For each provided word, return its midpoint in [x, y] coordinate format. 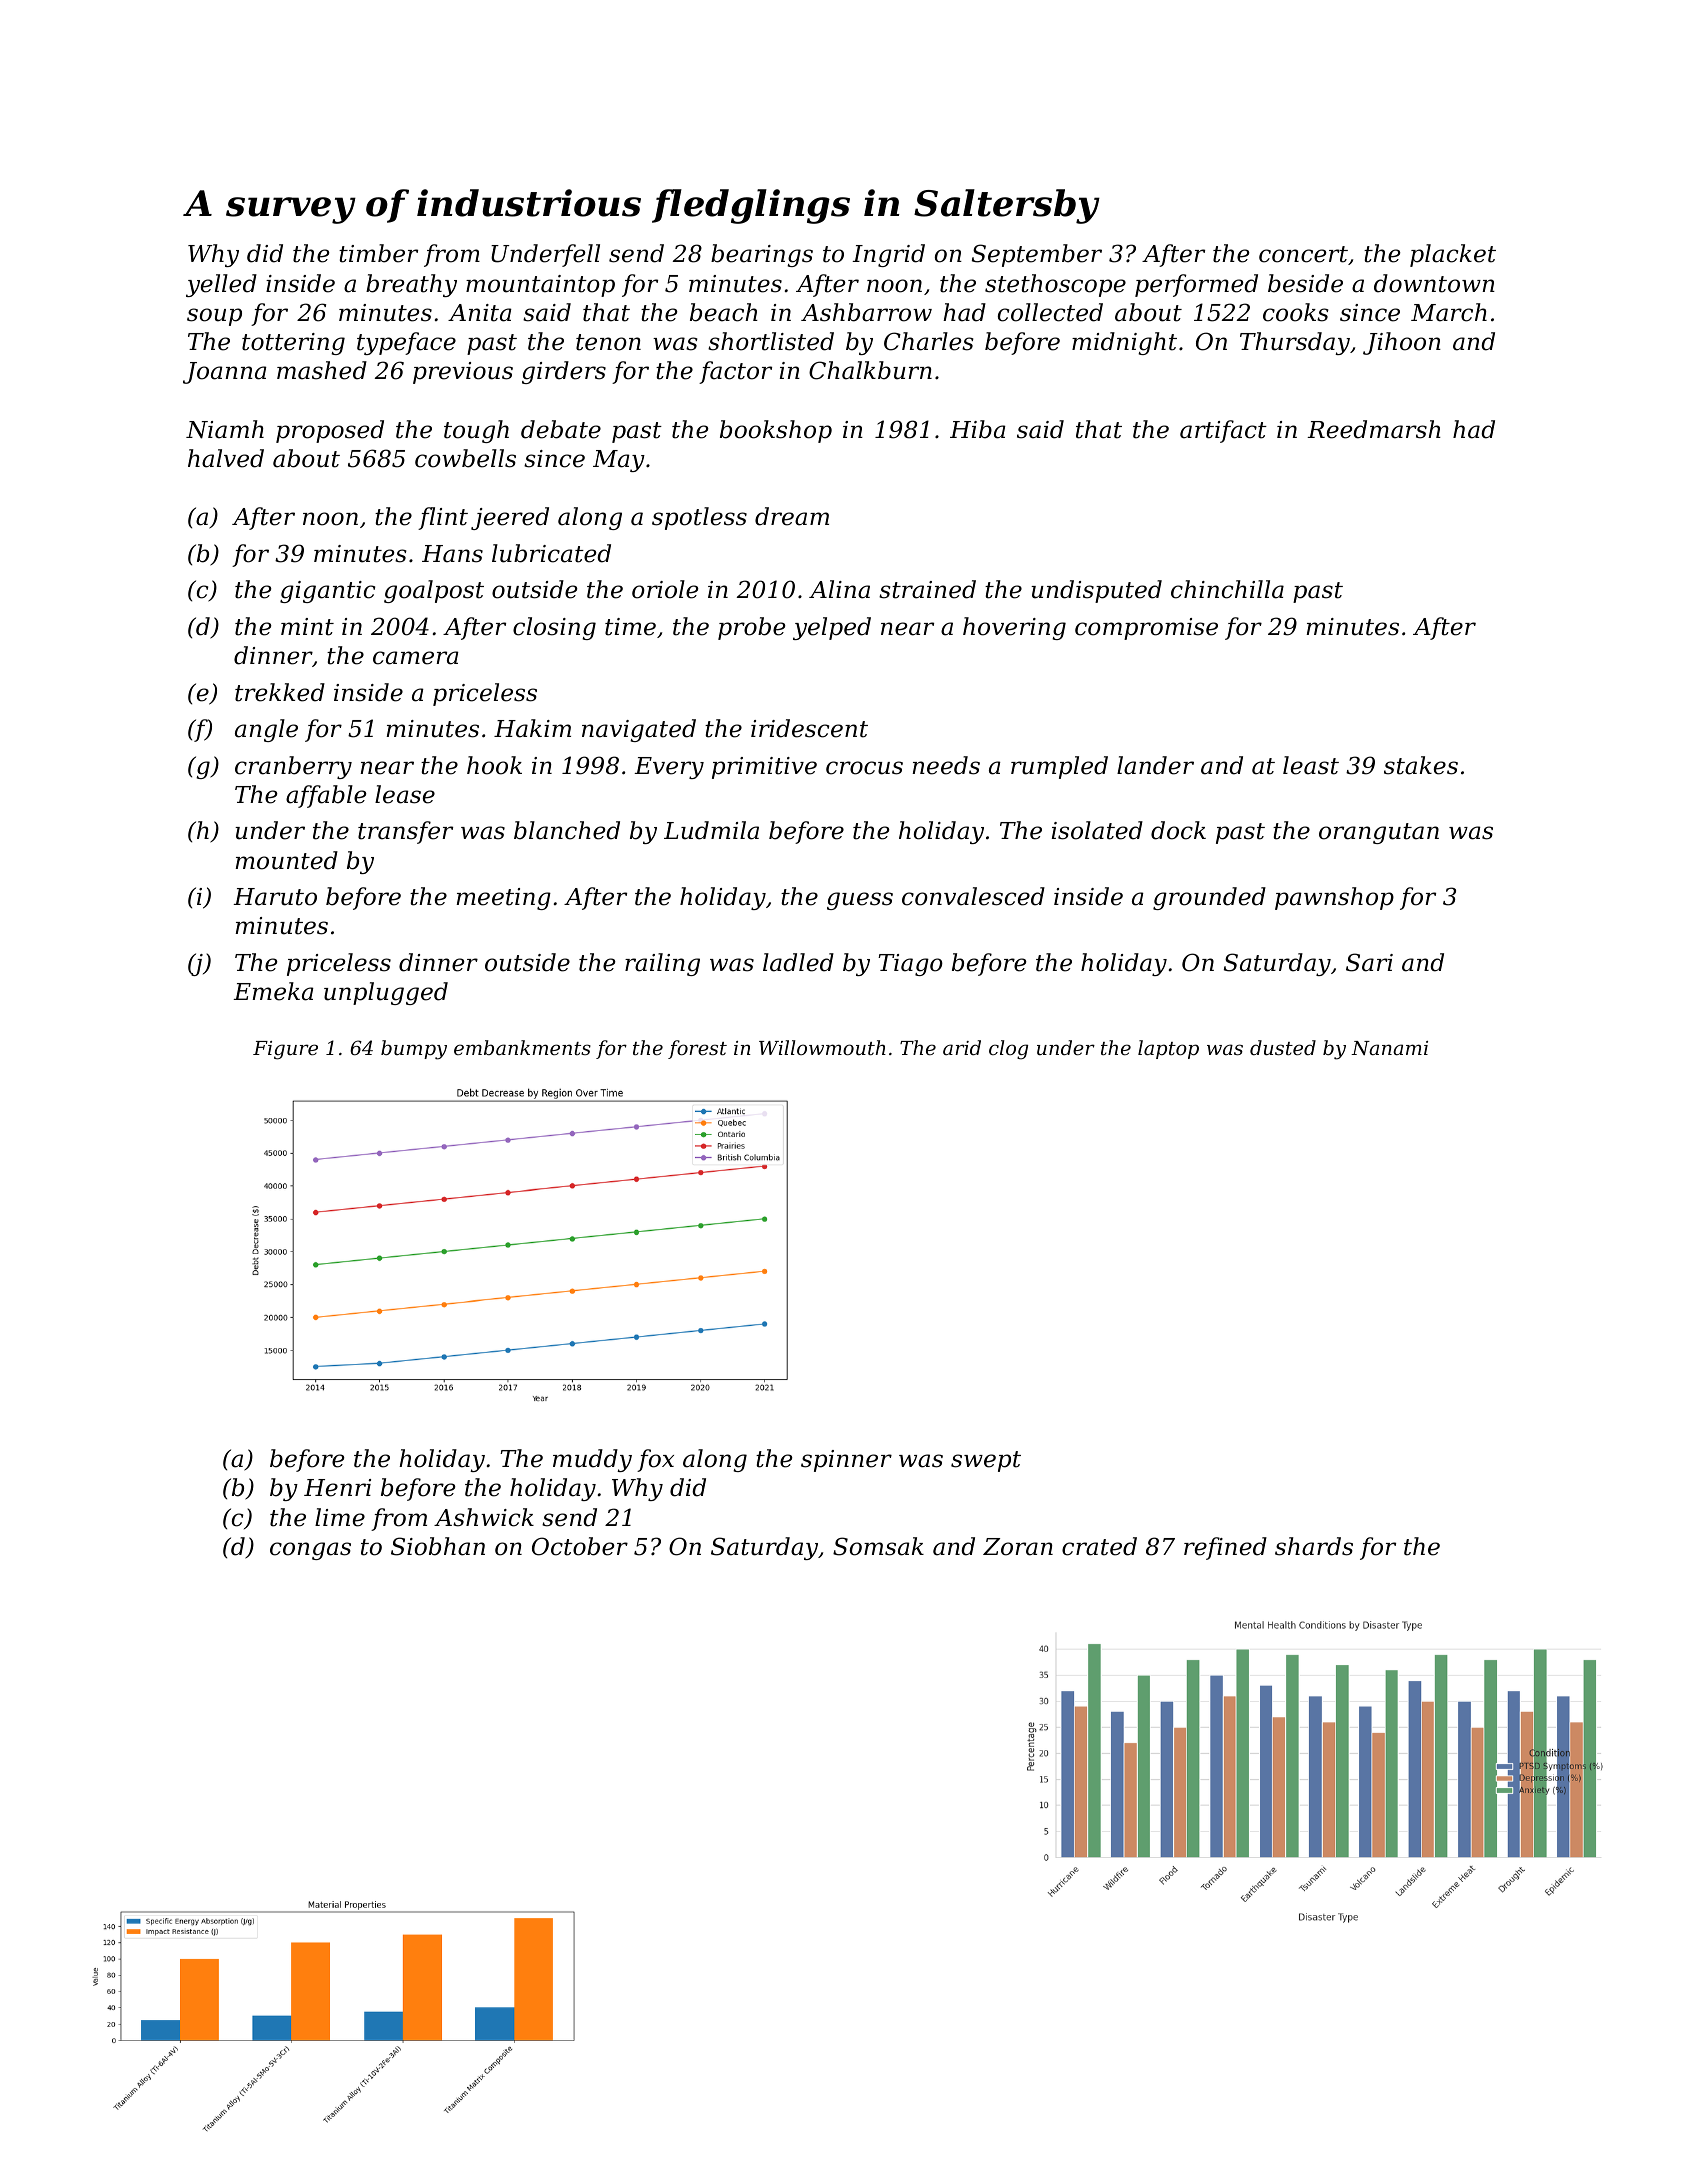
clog [1008, 1050]
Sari [1369, 962]
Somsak [878, 1546]
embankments [522, 1047]
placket [1453, 255]
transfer [405, 832]
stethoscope [1055, 285]
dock [1178, 830]
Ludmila [711, 830]
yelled [221, 285]
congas [310, 1551]
